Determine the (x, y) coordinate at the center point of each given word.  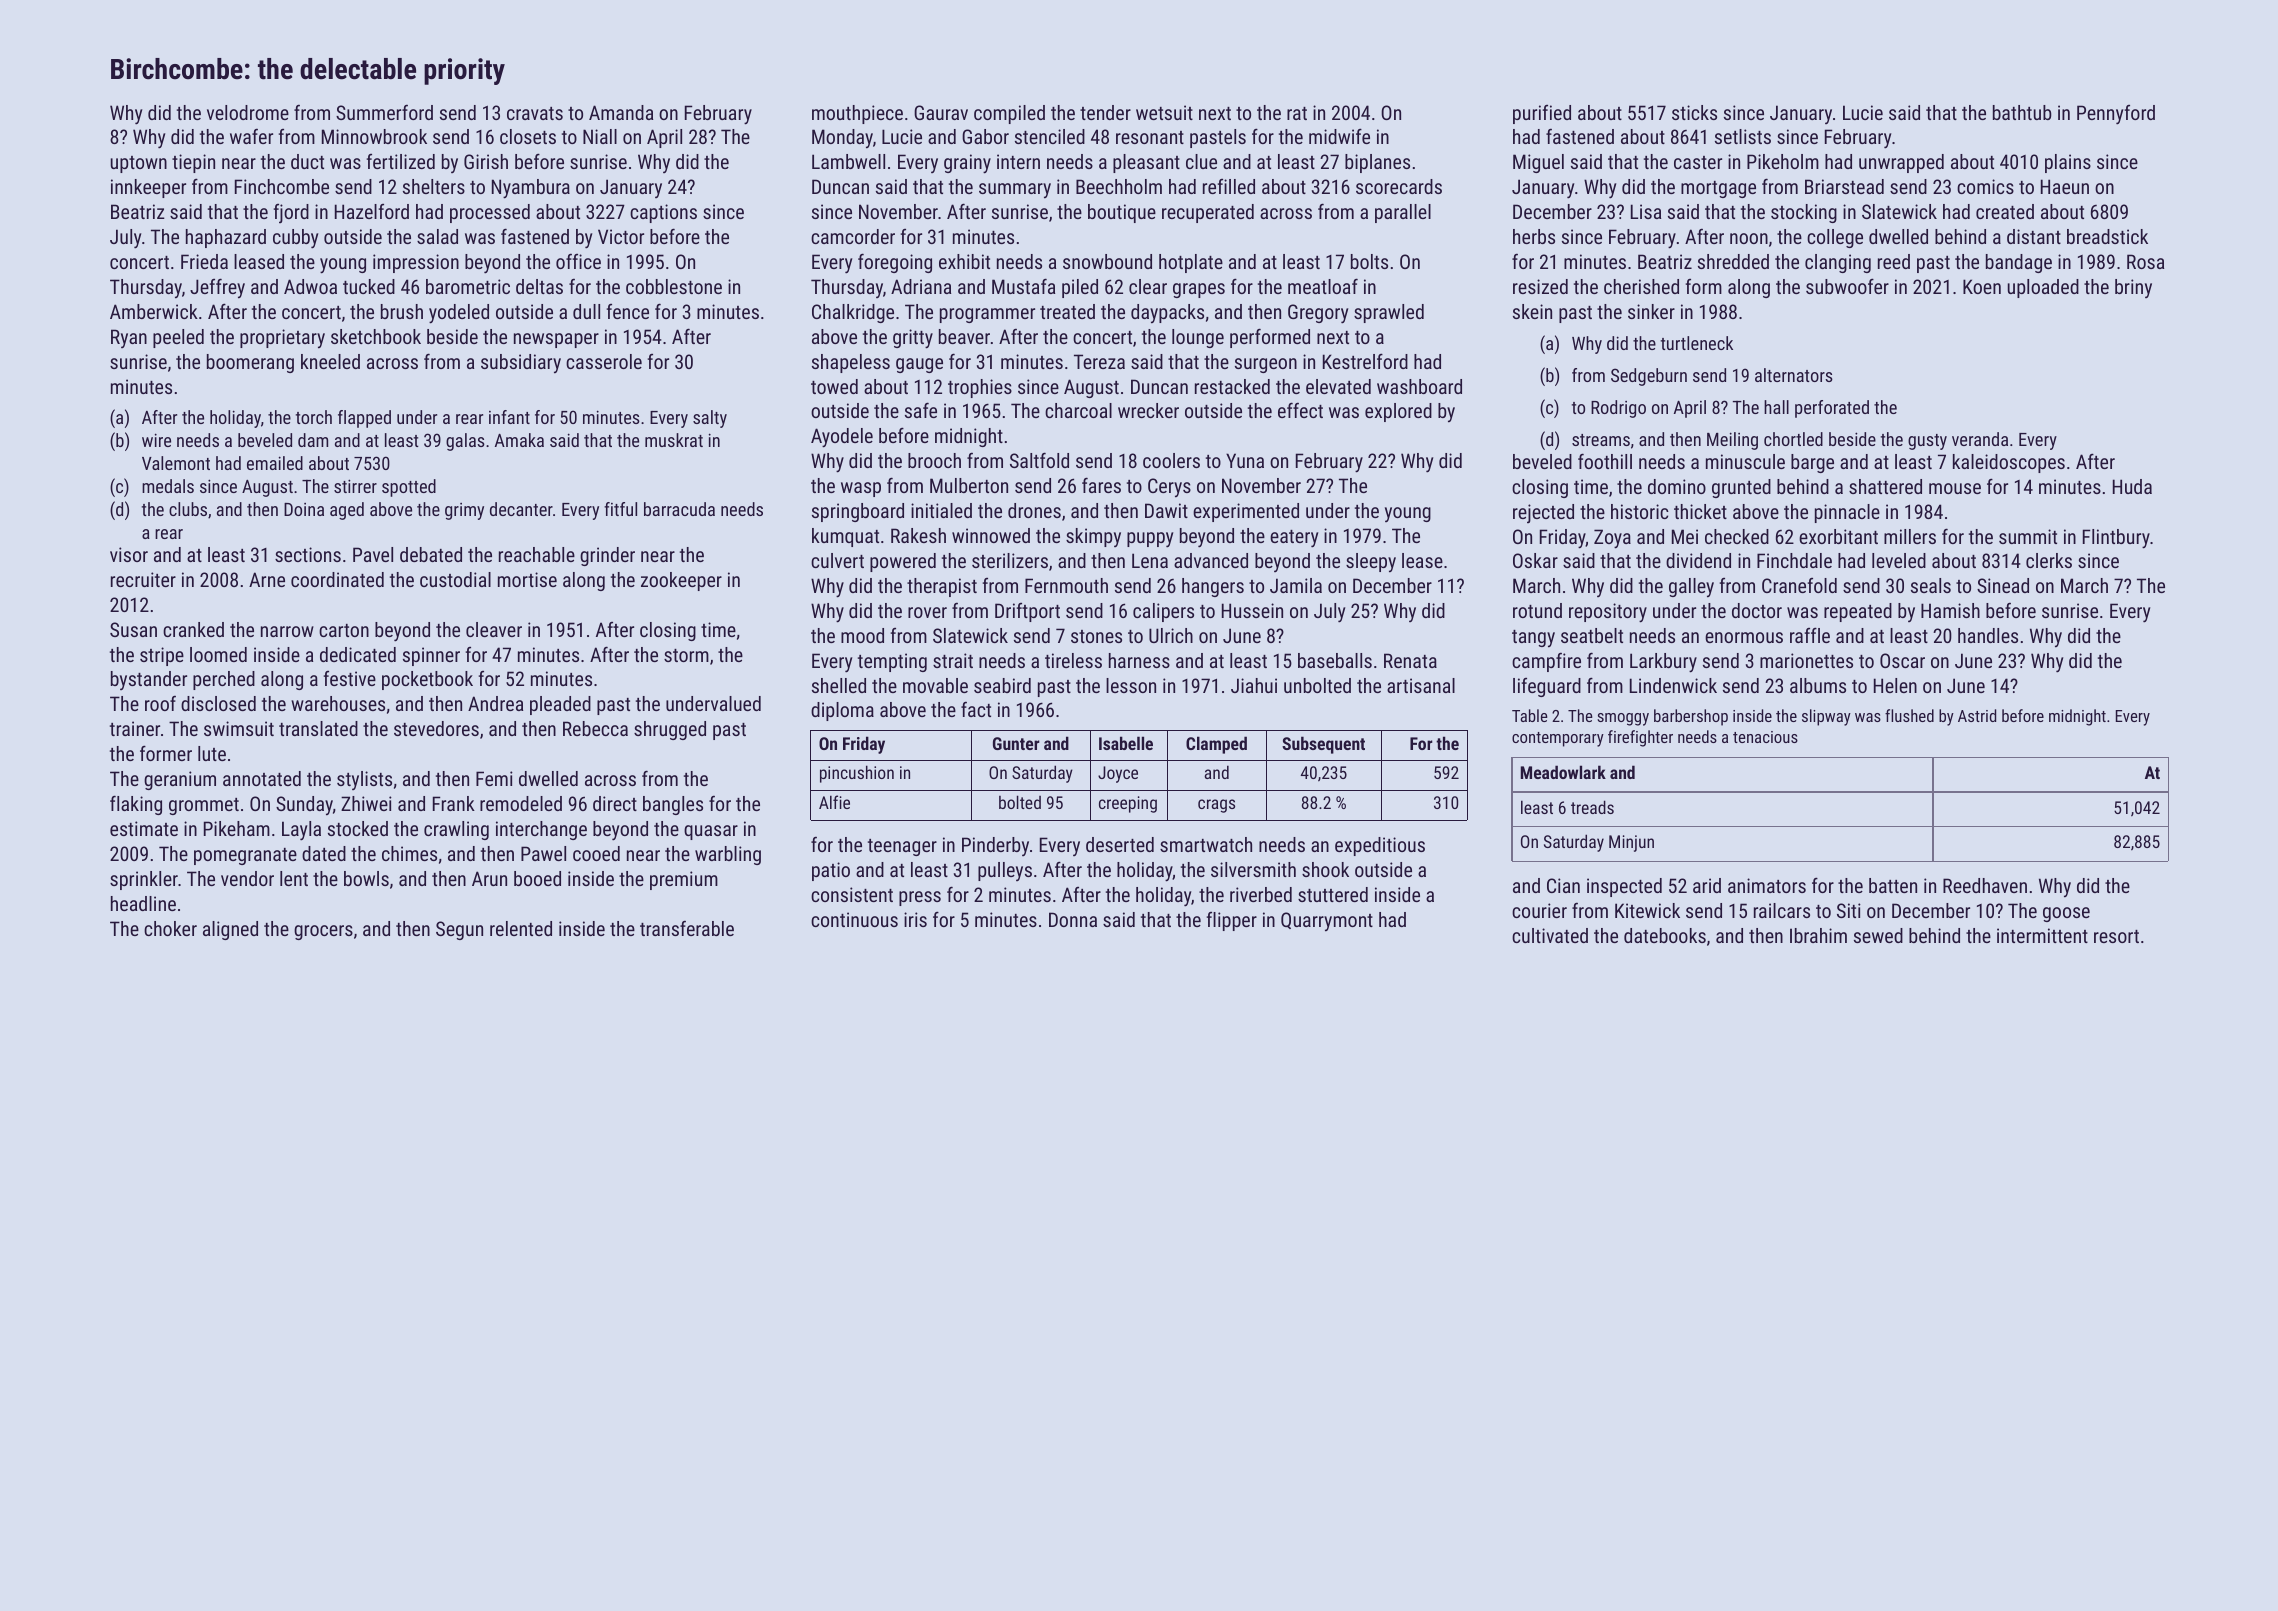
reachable (537, 554)
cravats (535, 113)
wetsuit (1164, 112)
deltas (539, 286)
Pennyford (2116, 115)
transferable (687, 928)
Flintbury (2116, 539)
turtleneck (1697, 343)
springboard (858, 512)
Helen (1895, 685)
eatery (1294, 539)
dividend (1698, 560)
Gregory (1318, 314)
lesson (1131, 685)
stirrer (355, 486)
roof (160, 703)
